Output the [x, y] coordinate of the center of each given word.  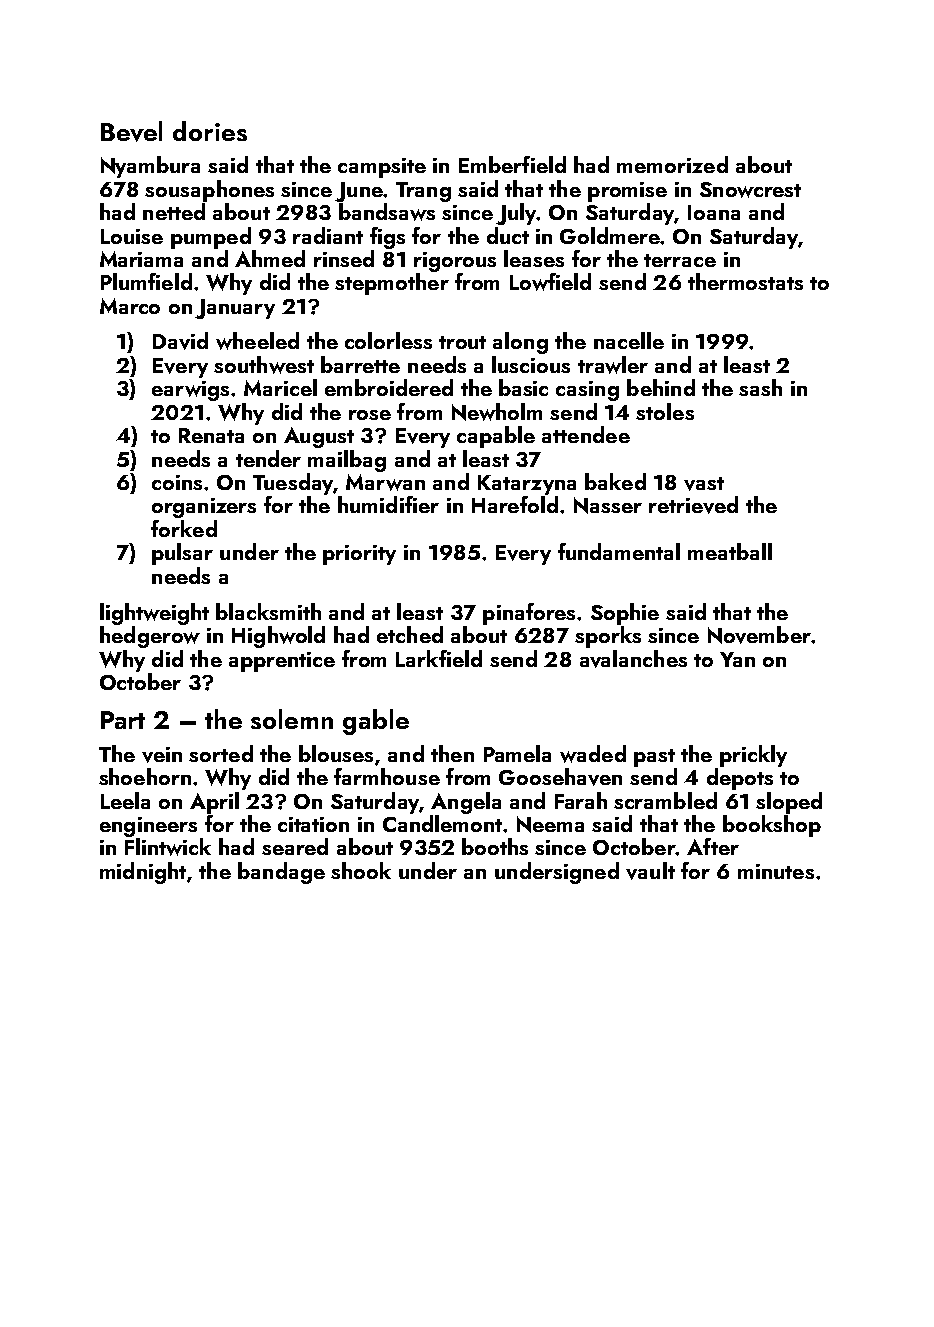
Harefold [515, 504]
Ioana [714, 212]
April [214, 803]
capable [496, 437]
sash [760, 387]
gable [376, 722]
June [359, 192]
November [759, 635]
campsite [382, 168]
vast [704, 484]
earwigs [190, 391]
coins [177, 482]
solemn [292, 719]
